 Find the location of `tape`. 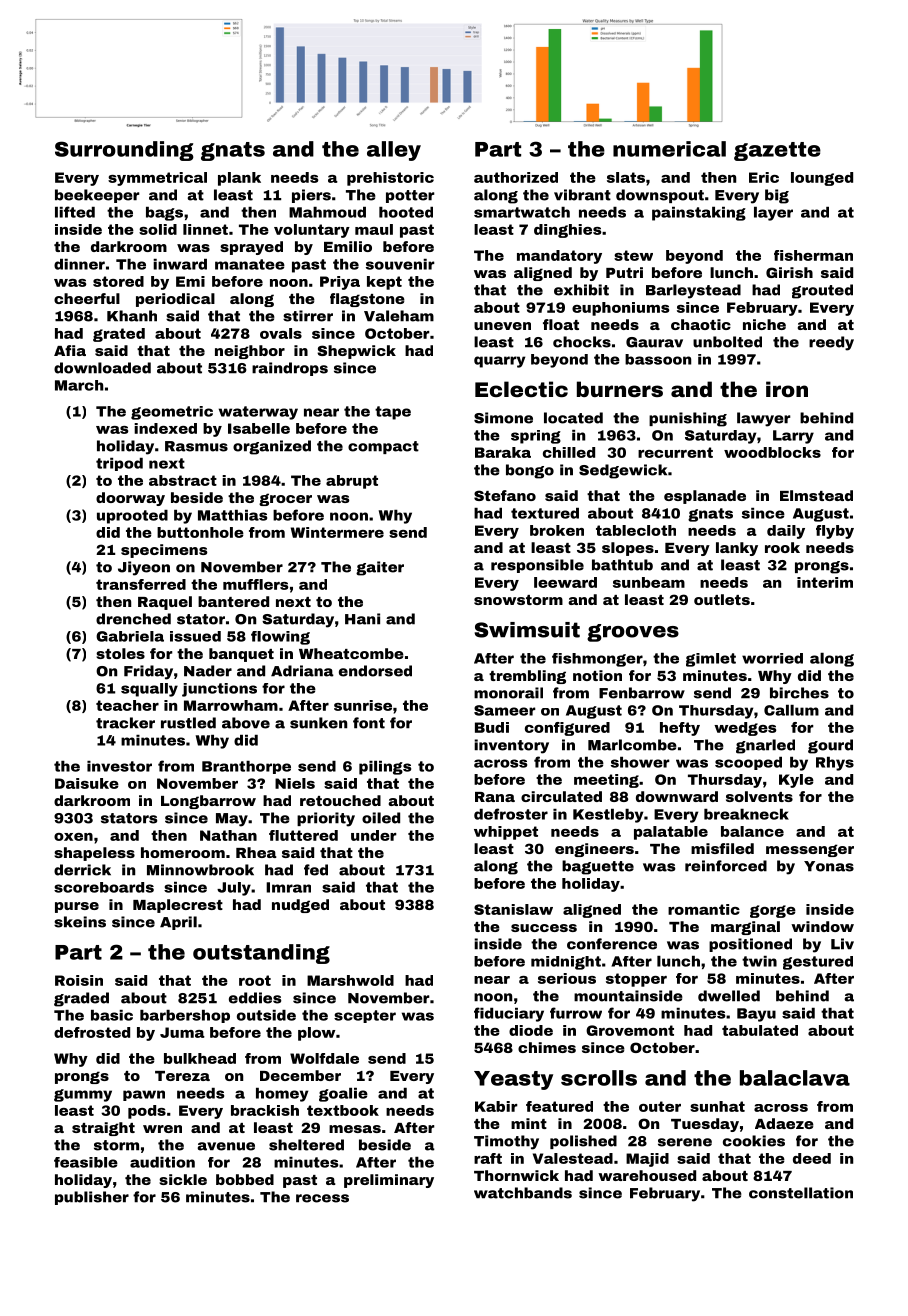

tape is located at coordinates (393, 413).
